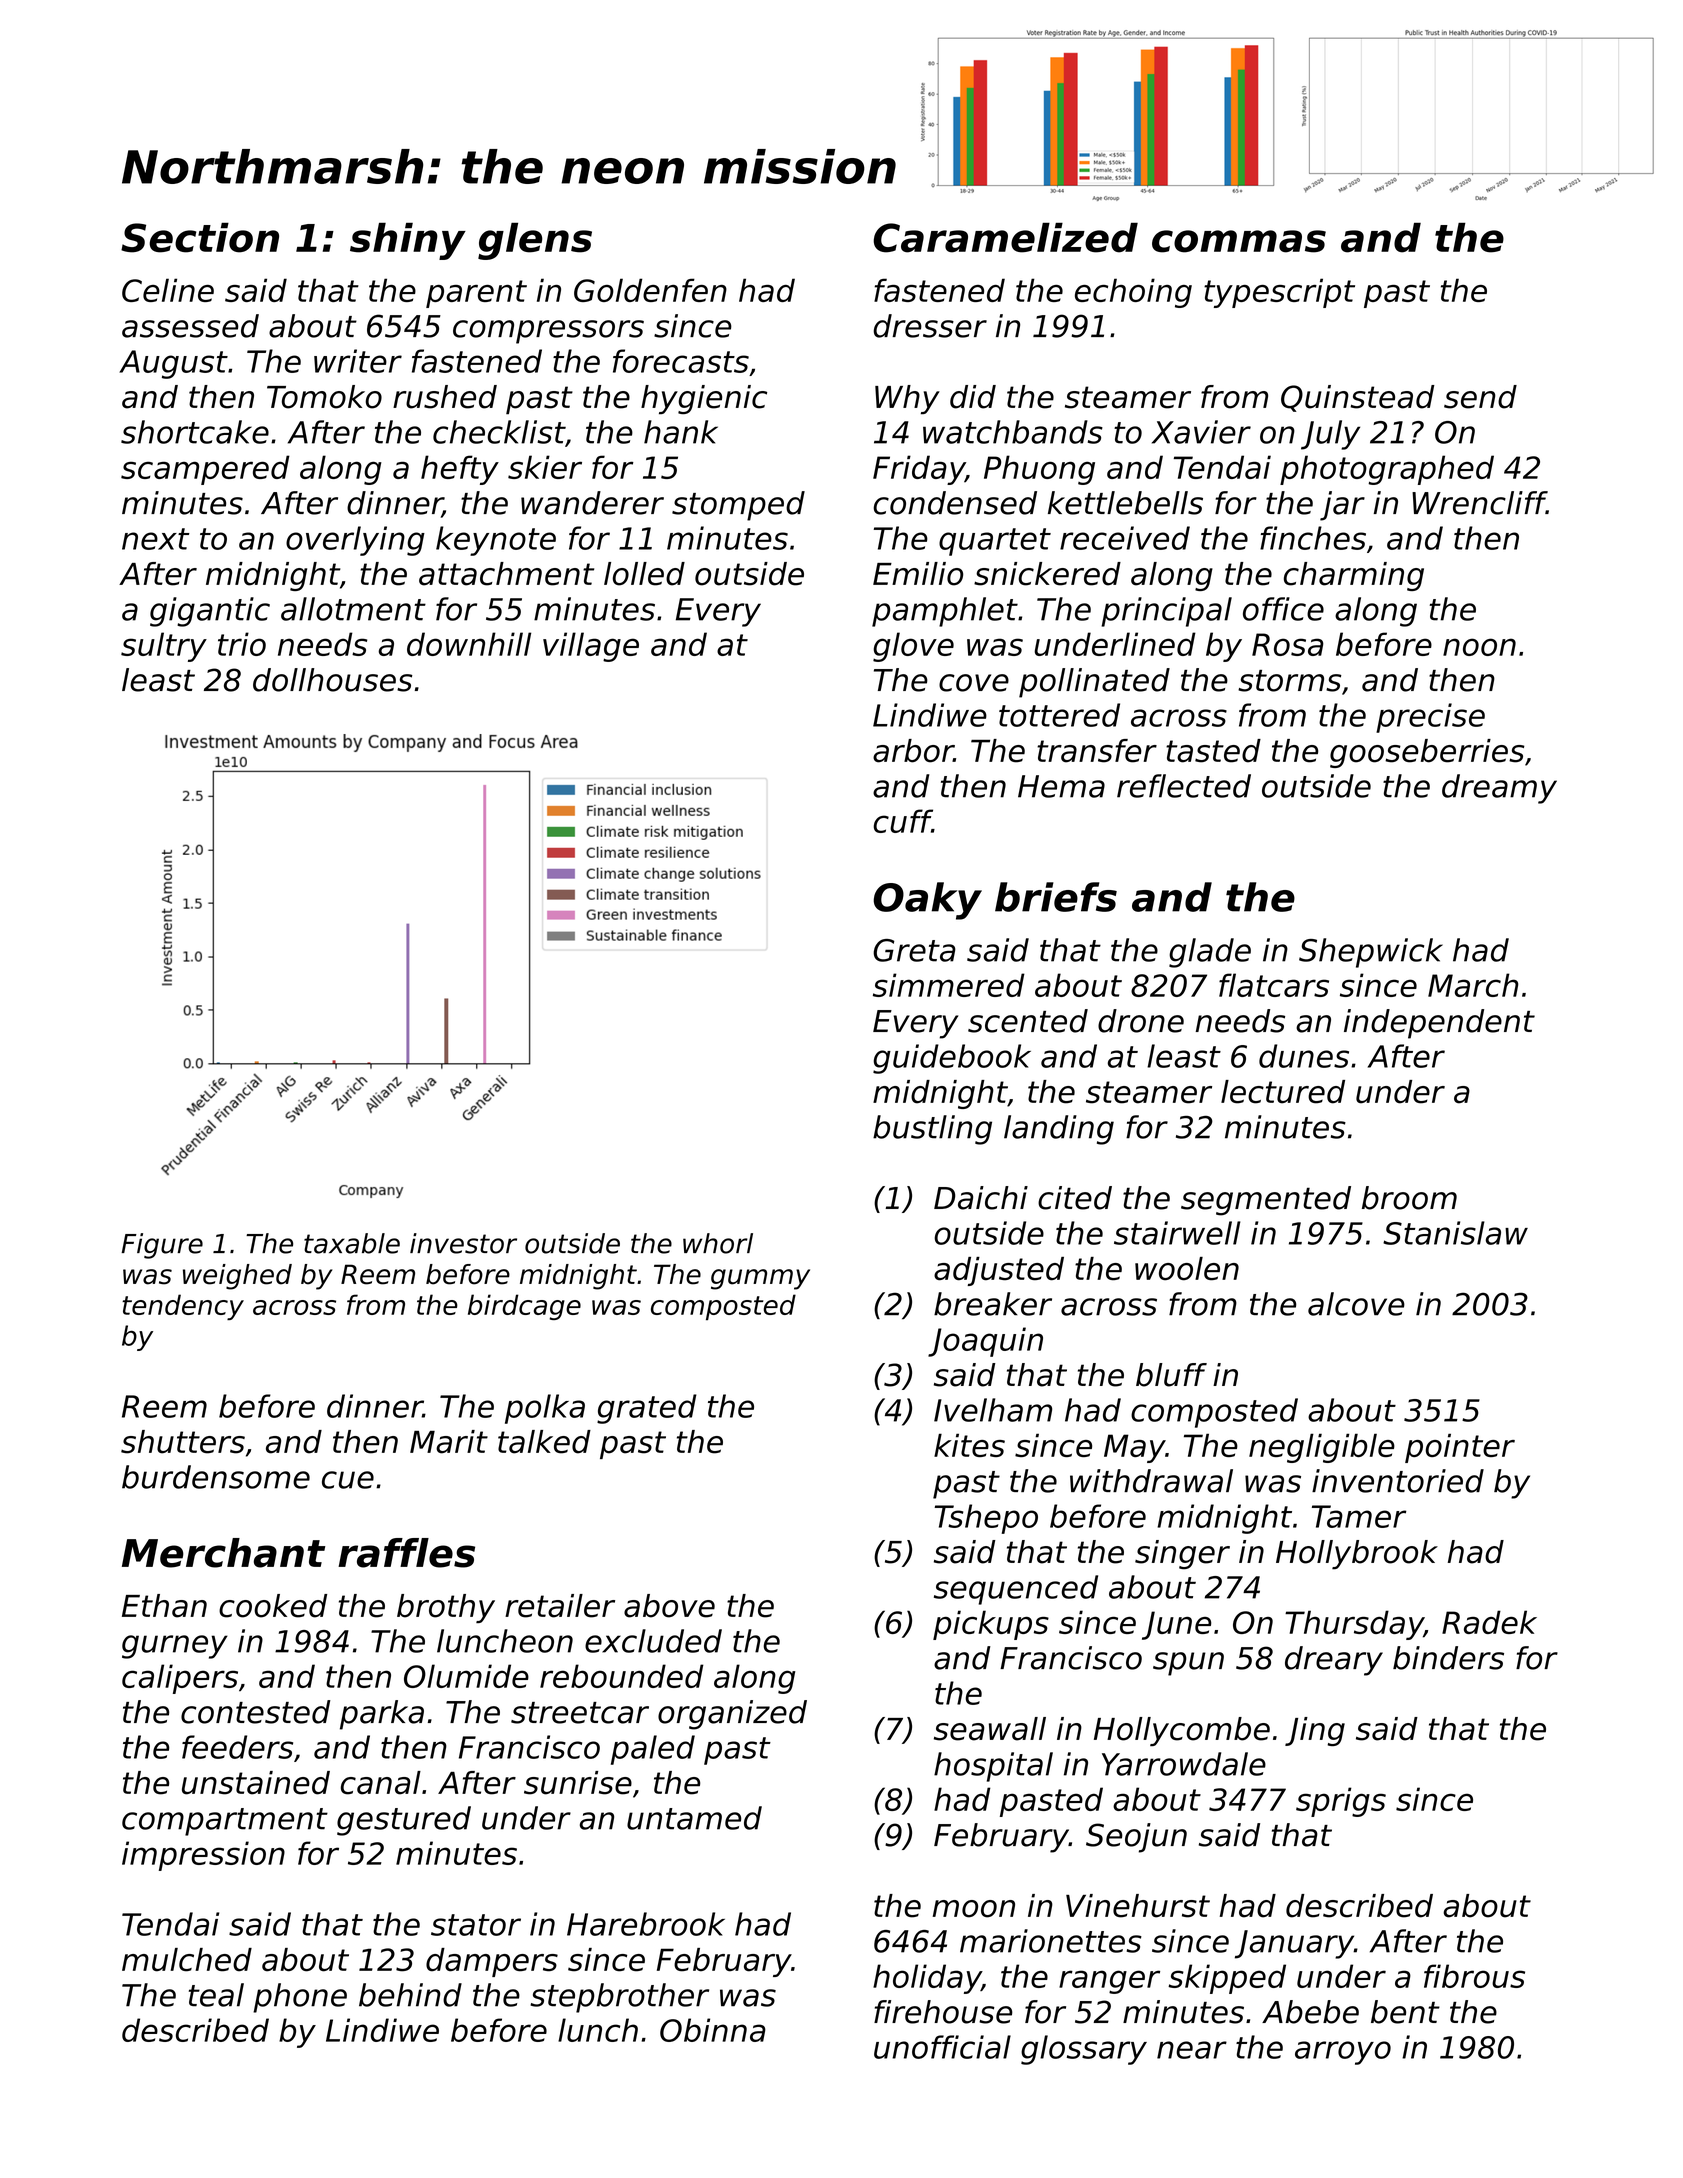 The height and width of the image is (2178, 1683). Describe the element at coordinates (644, 574) in the image. I see `lolled` at that location.
